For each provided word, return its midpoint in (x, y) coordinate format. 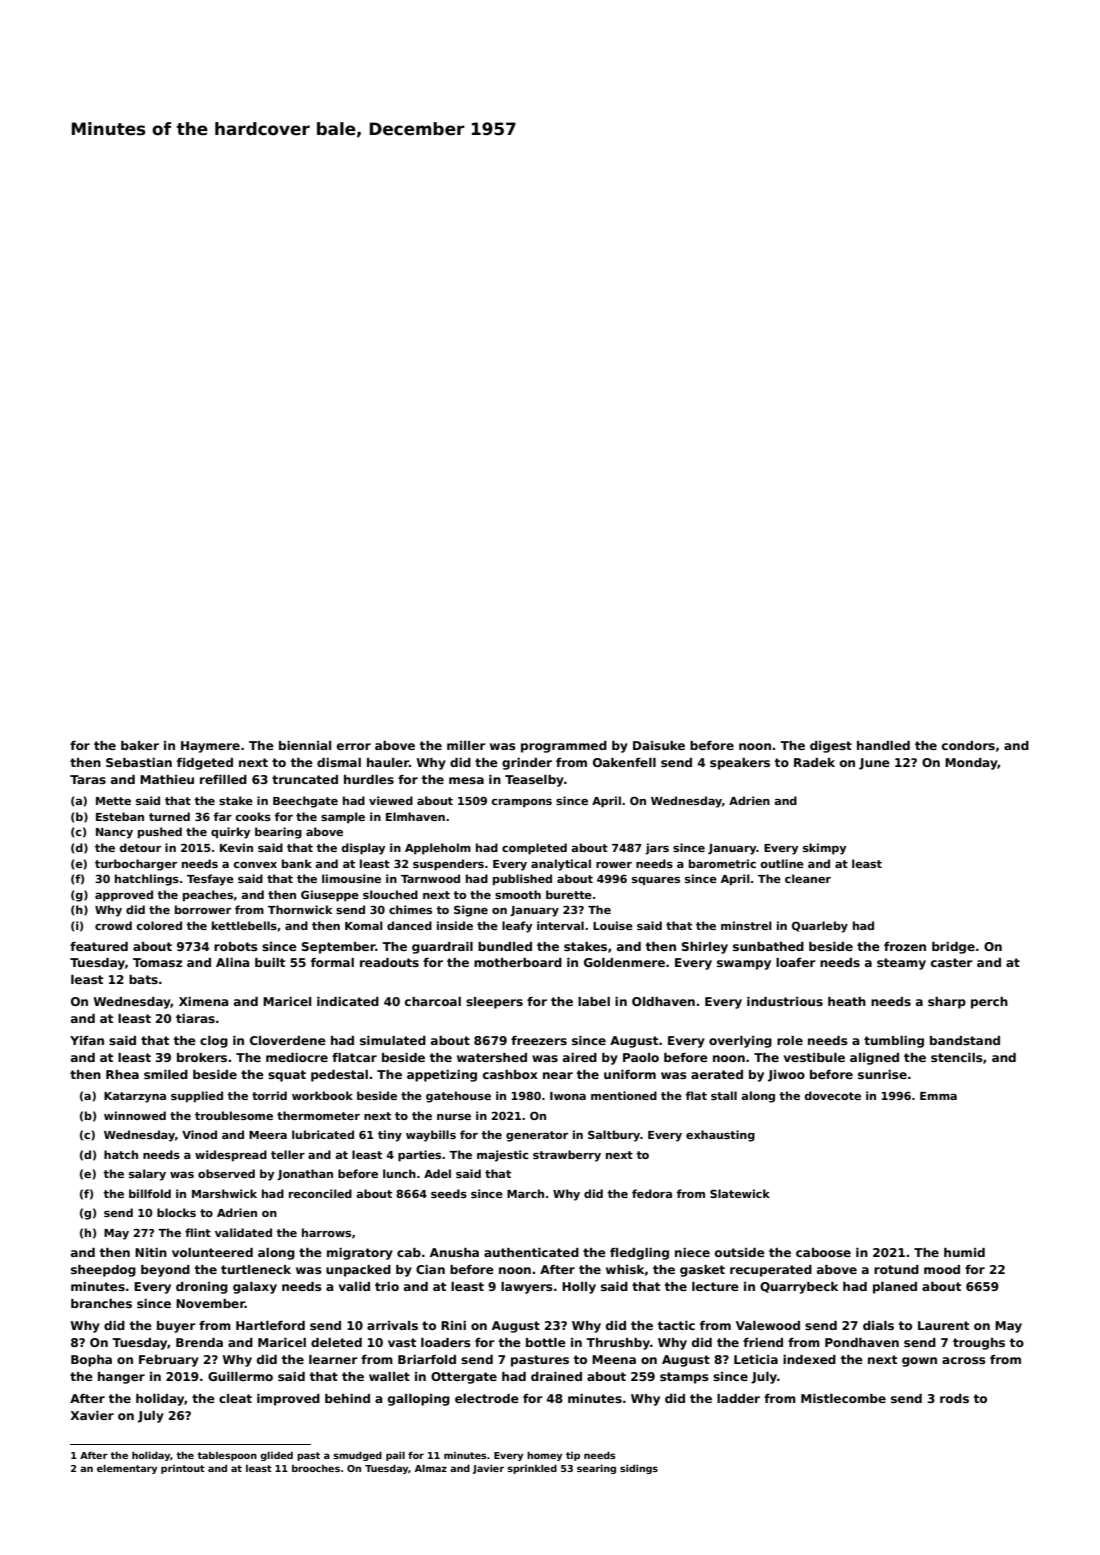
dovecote (833, 1095)
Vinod (199, 1134)
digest (831, 747)
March (525, 1193)
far (223, 816)
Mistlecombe (843, 1398)
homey (544, 1456)
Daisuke (659, 745)
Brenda (199, 1342)
